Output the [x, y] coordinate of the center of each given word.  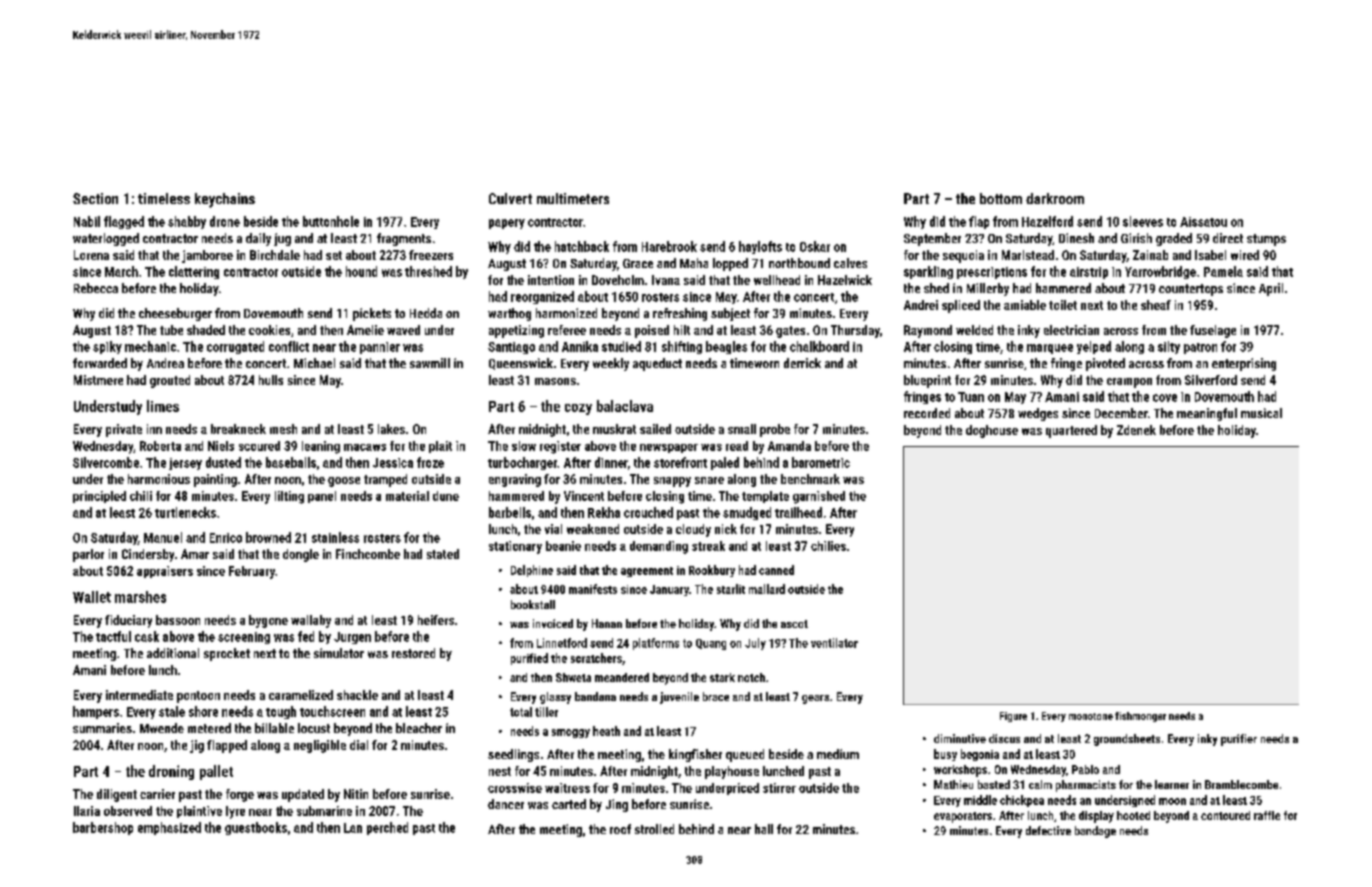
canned [776, 570]
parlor [88, 555]
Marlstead [1028, 255]
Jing [617, 805]
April [1271, 289]
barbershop [103, 828]
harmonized [566, 313]
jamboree [207, 256]
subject [730, 314]
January [669, 590]
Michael [314, 363]
